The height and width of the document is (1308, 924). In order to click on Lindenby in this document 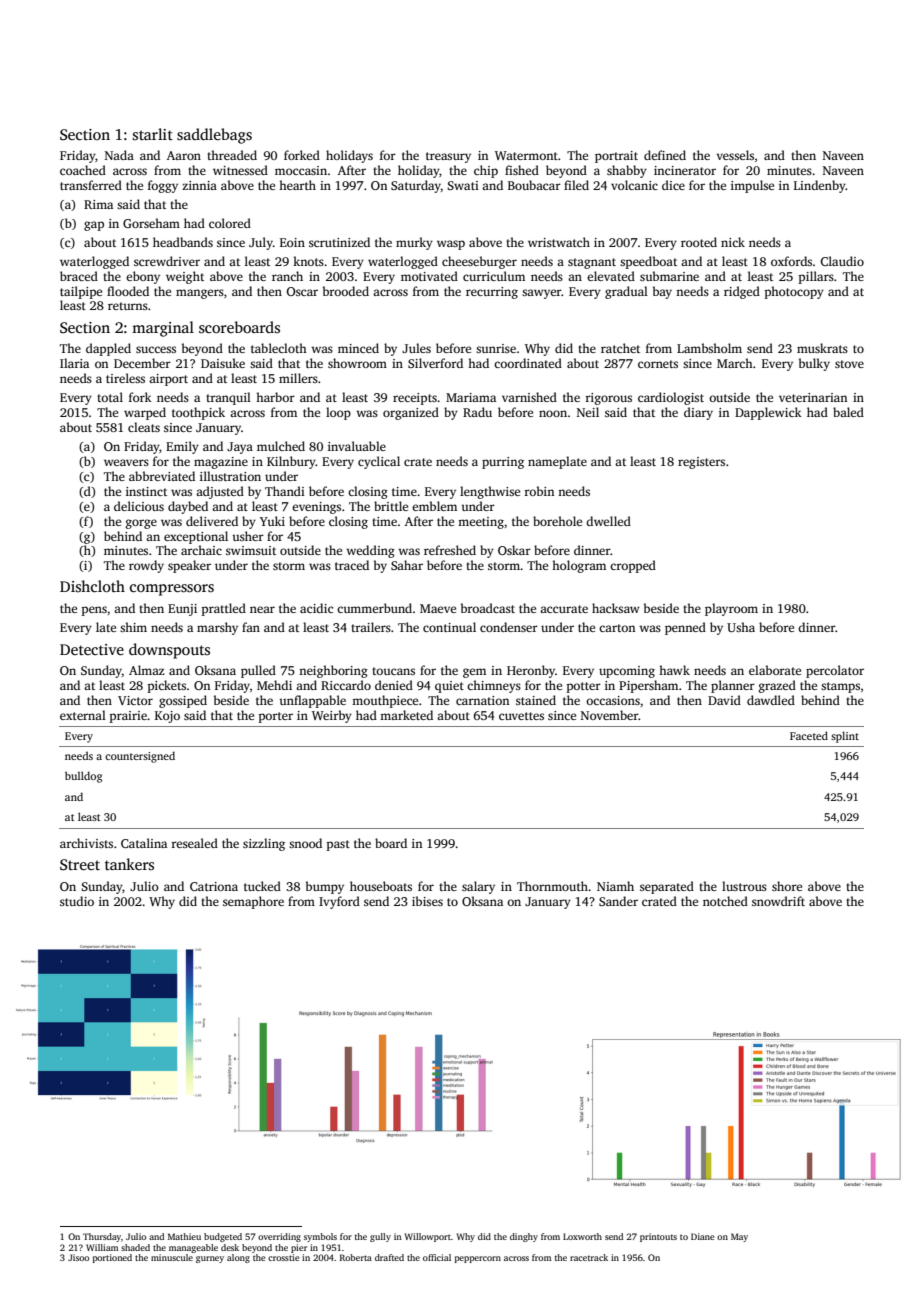, I will do `click(820, 186)`.
